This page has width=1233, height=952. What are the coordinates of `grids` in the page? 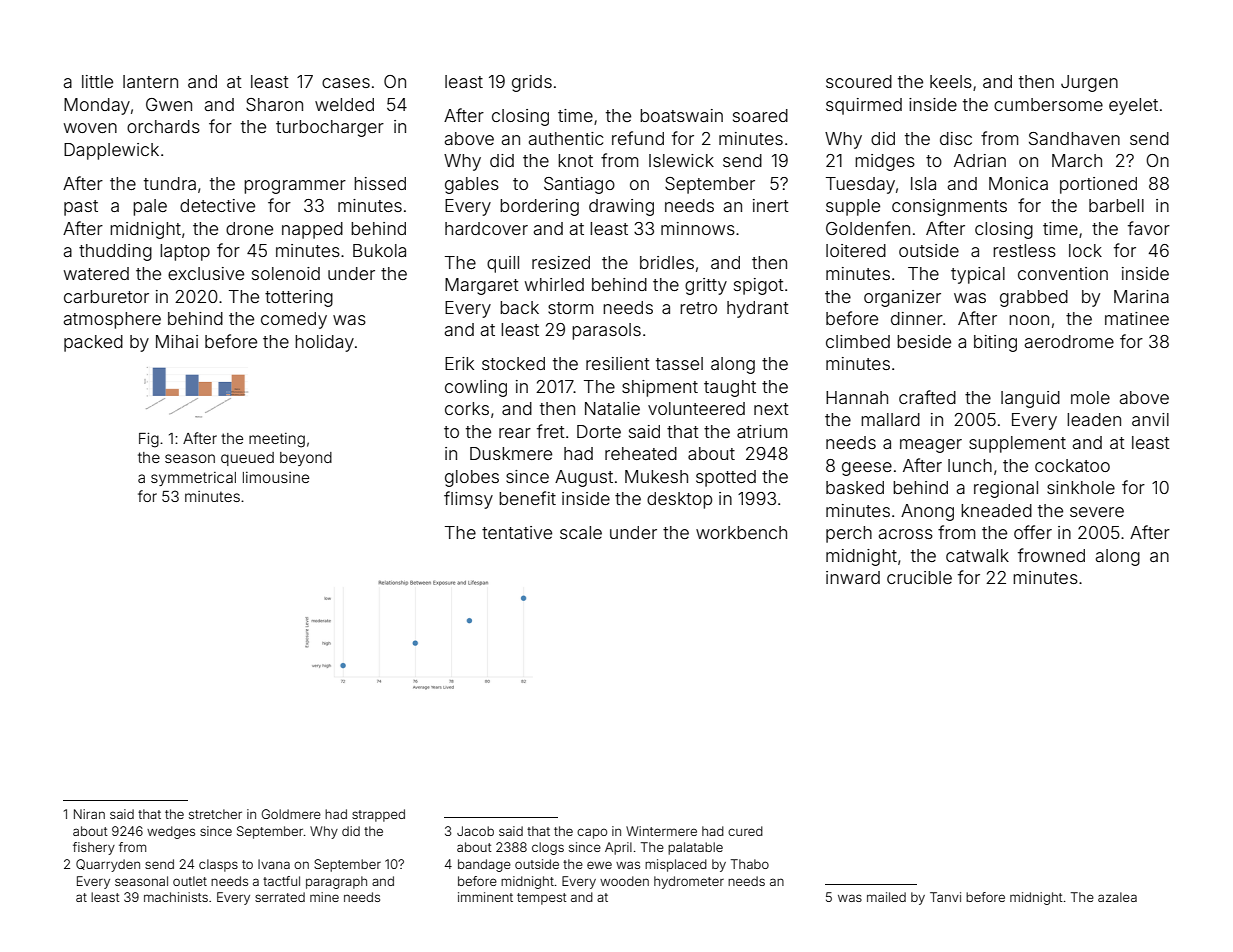 It's located at (532, 83).
